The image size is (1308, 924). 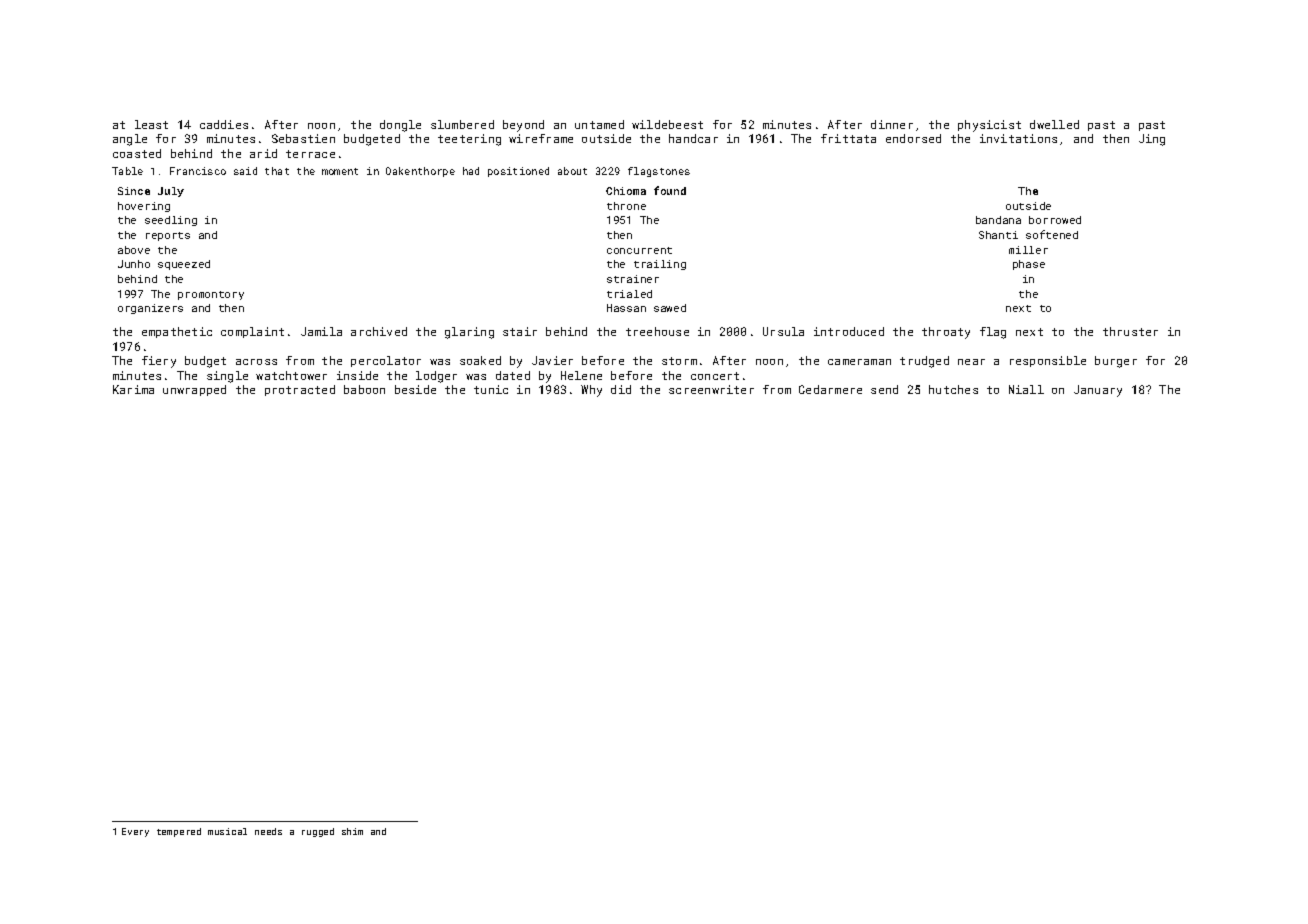 I want to click on Why, so click(x=591, y=391).
